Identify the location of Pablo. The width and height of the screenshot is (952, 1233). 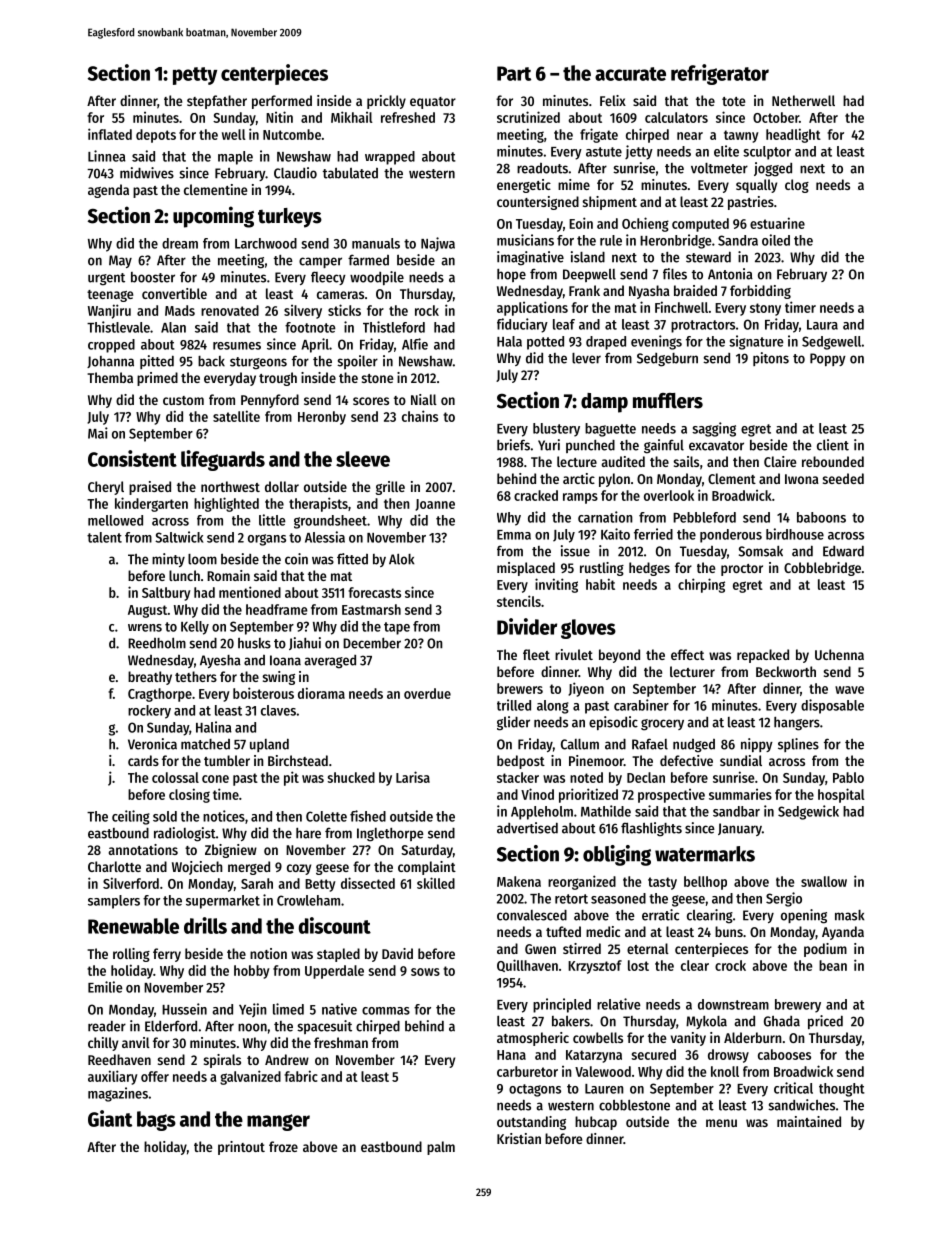
(848, 777).
